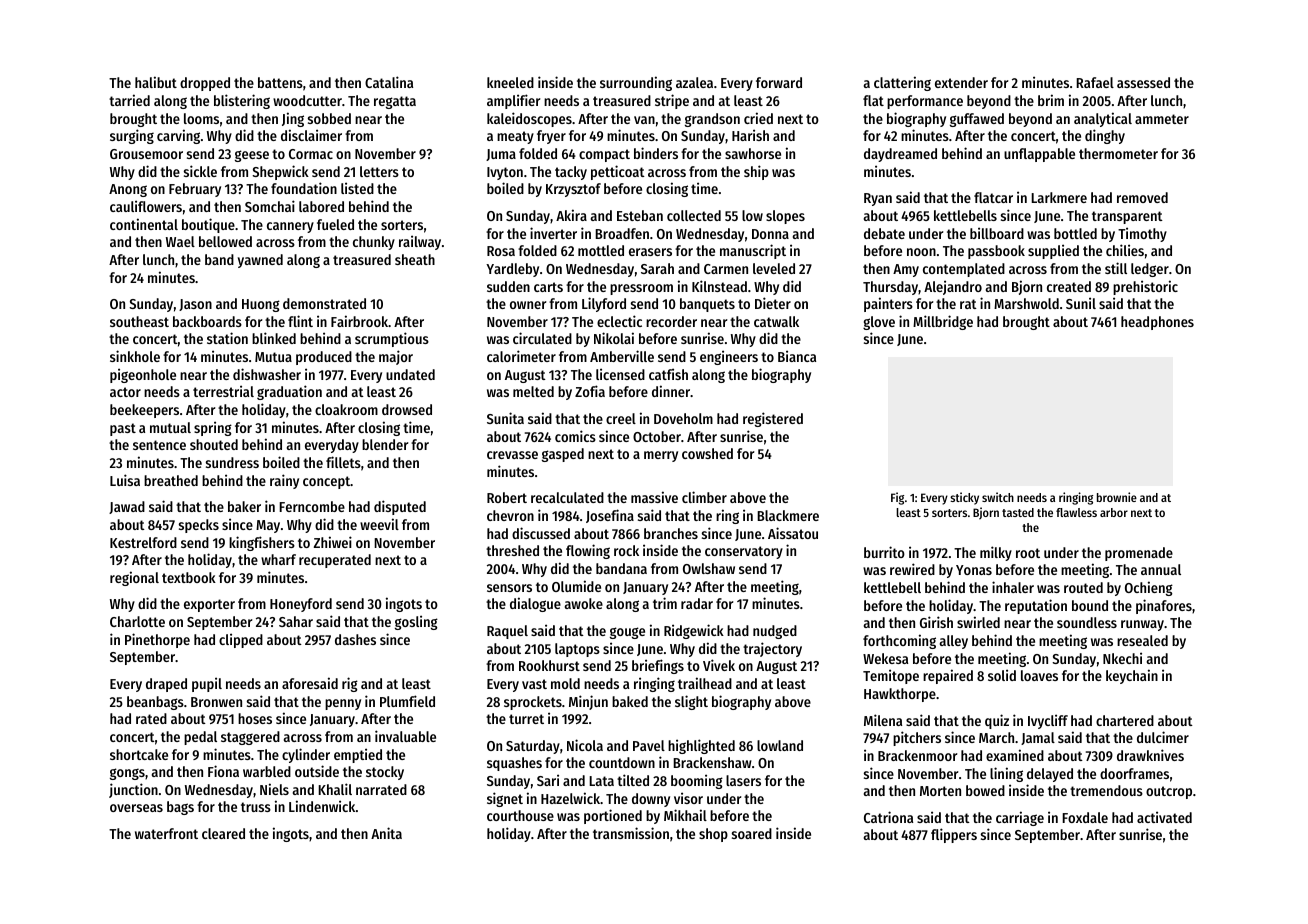 The image size is (1308, 924). I want to click on forward, so click(779, 82).
